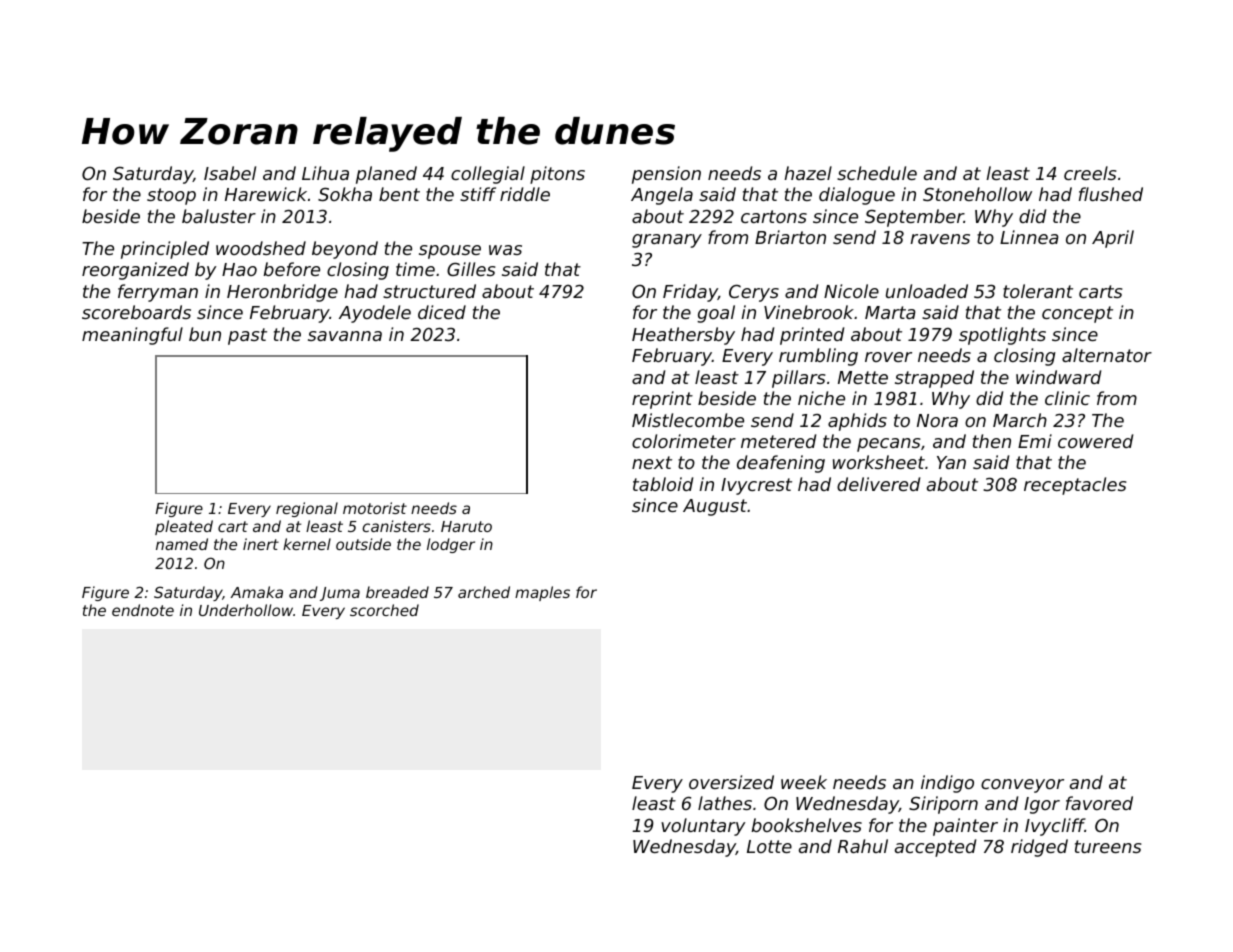  Describe the element at coordinates (143, 610) in the document. I see `endnote` at that location.
